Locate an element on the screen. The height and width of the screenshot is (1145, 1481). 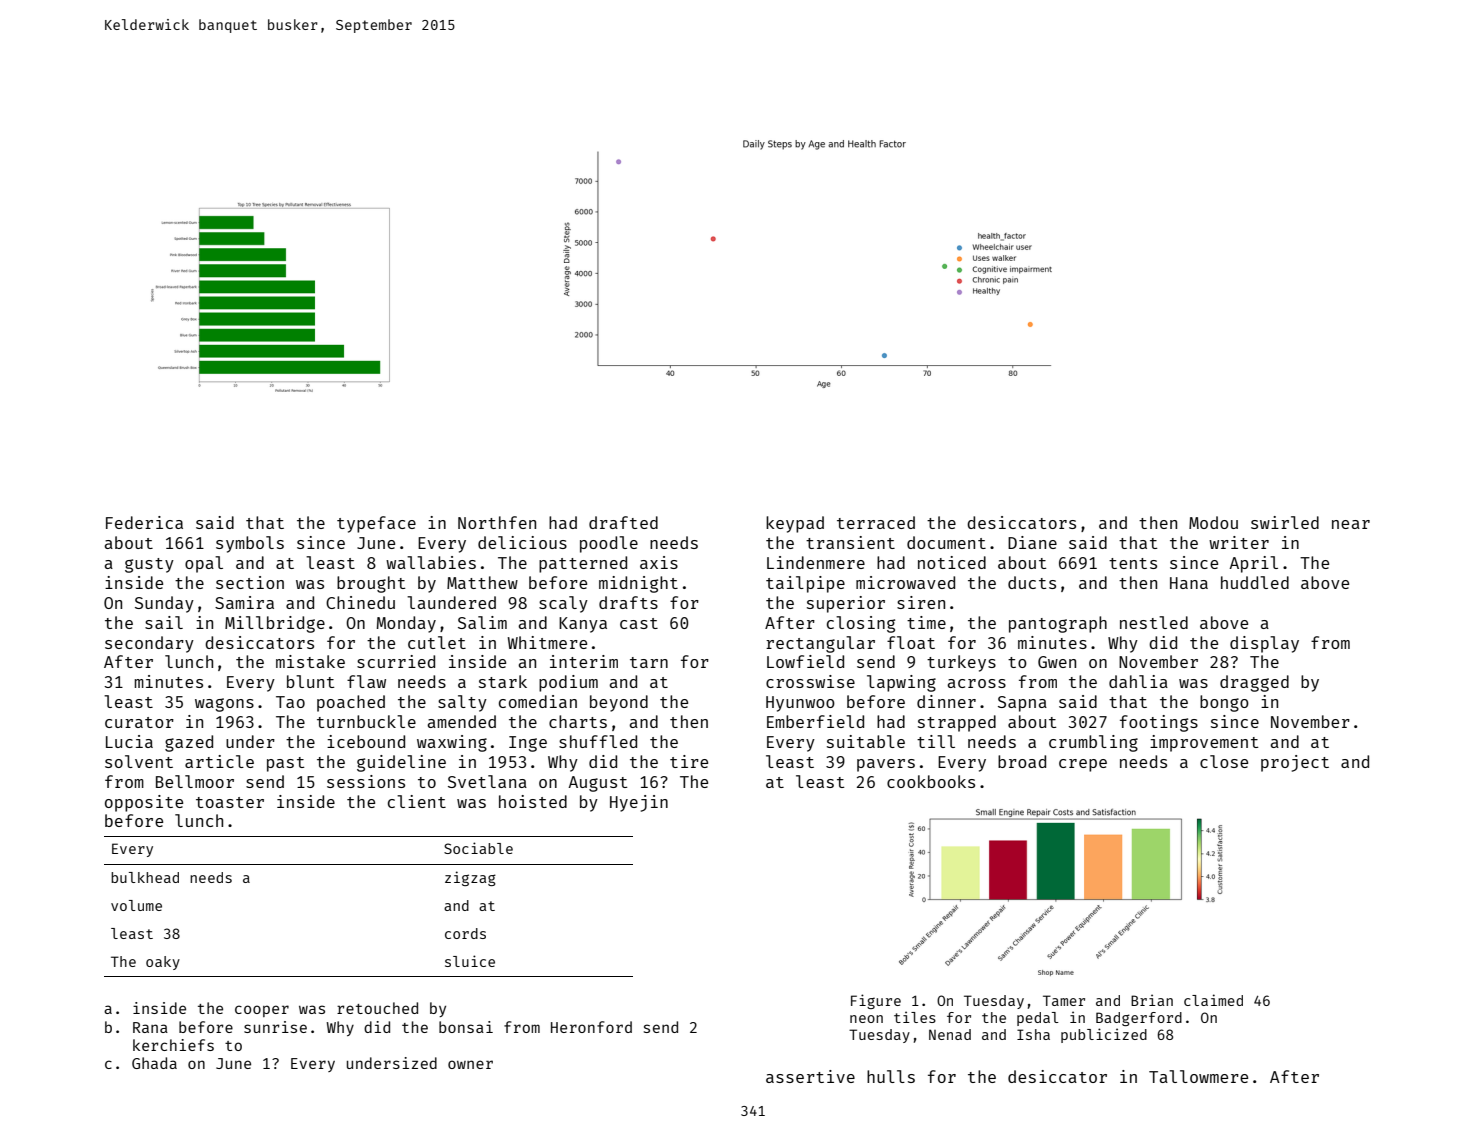
Lucia is located at coordinates (129, 741).
